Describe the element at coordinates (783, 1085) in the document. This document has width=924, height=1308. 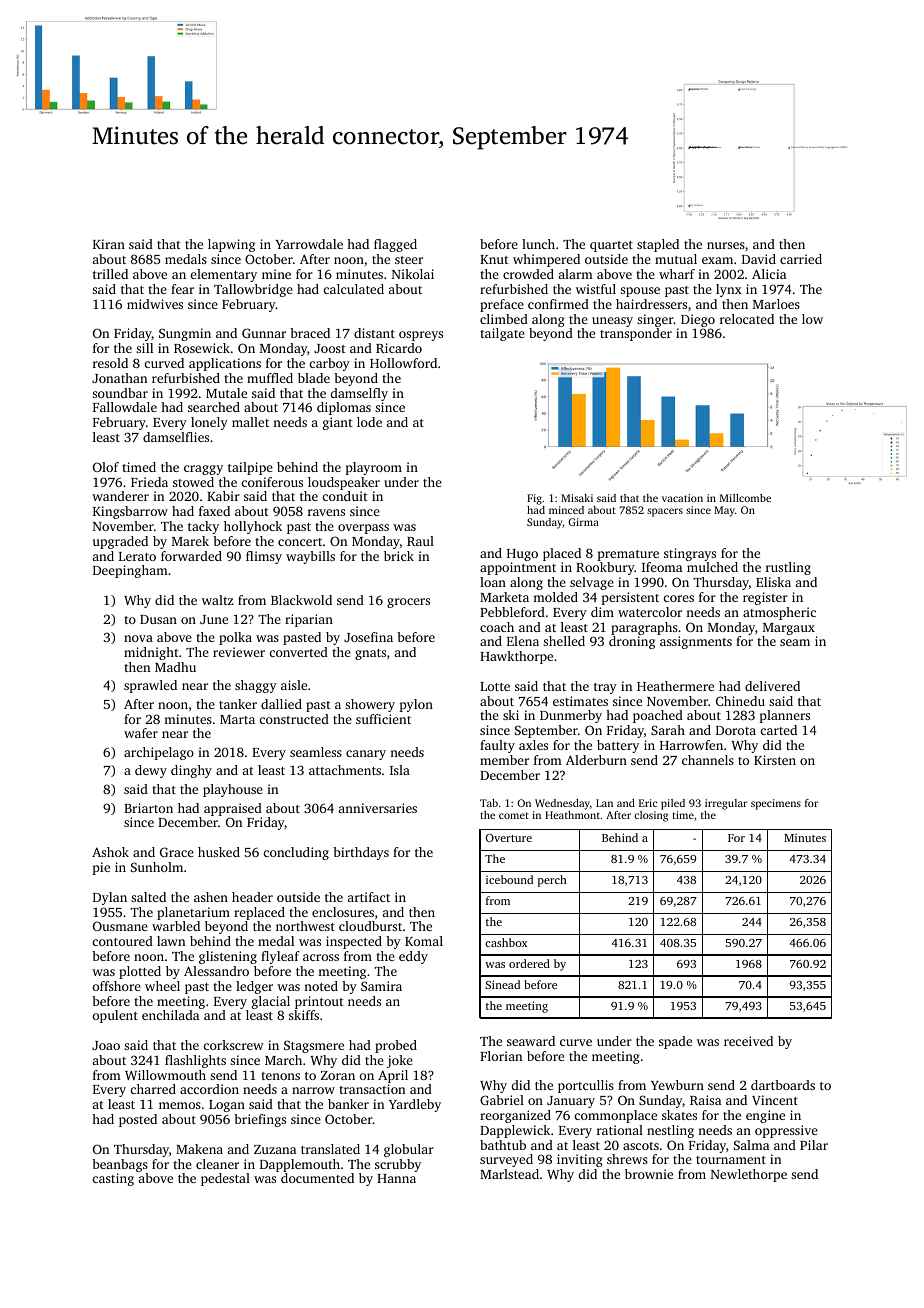
I see `dartboards` at that location.
